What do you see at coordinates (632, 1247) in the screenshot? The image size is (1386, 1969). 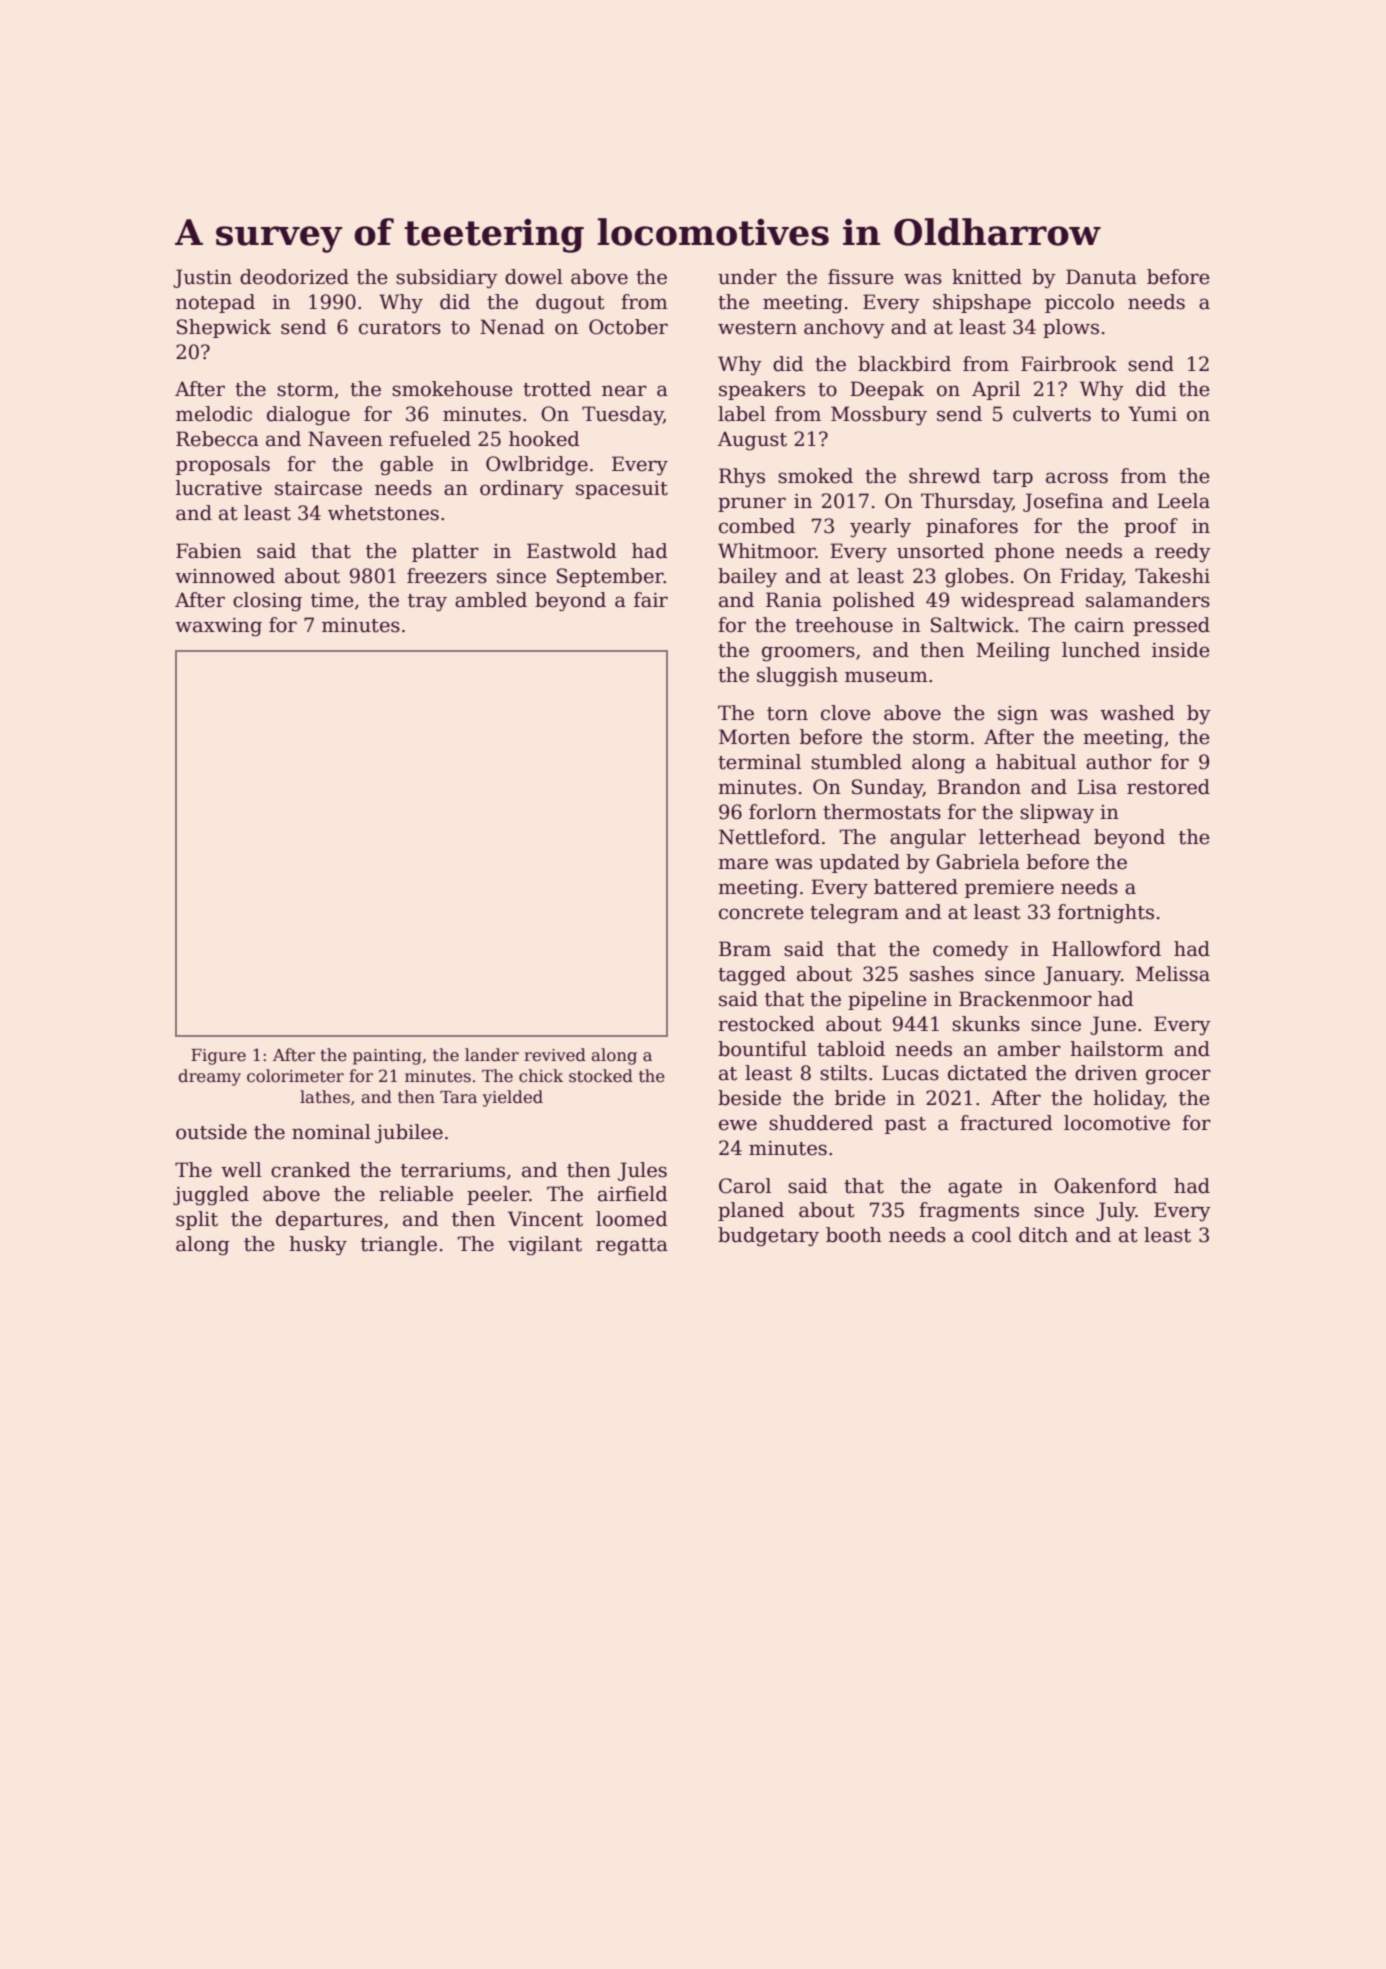 I see `regatta` at bounding box center [632, 1247].
